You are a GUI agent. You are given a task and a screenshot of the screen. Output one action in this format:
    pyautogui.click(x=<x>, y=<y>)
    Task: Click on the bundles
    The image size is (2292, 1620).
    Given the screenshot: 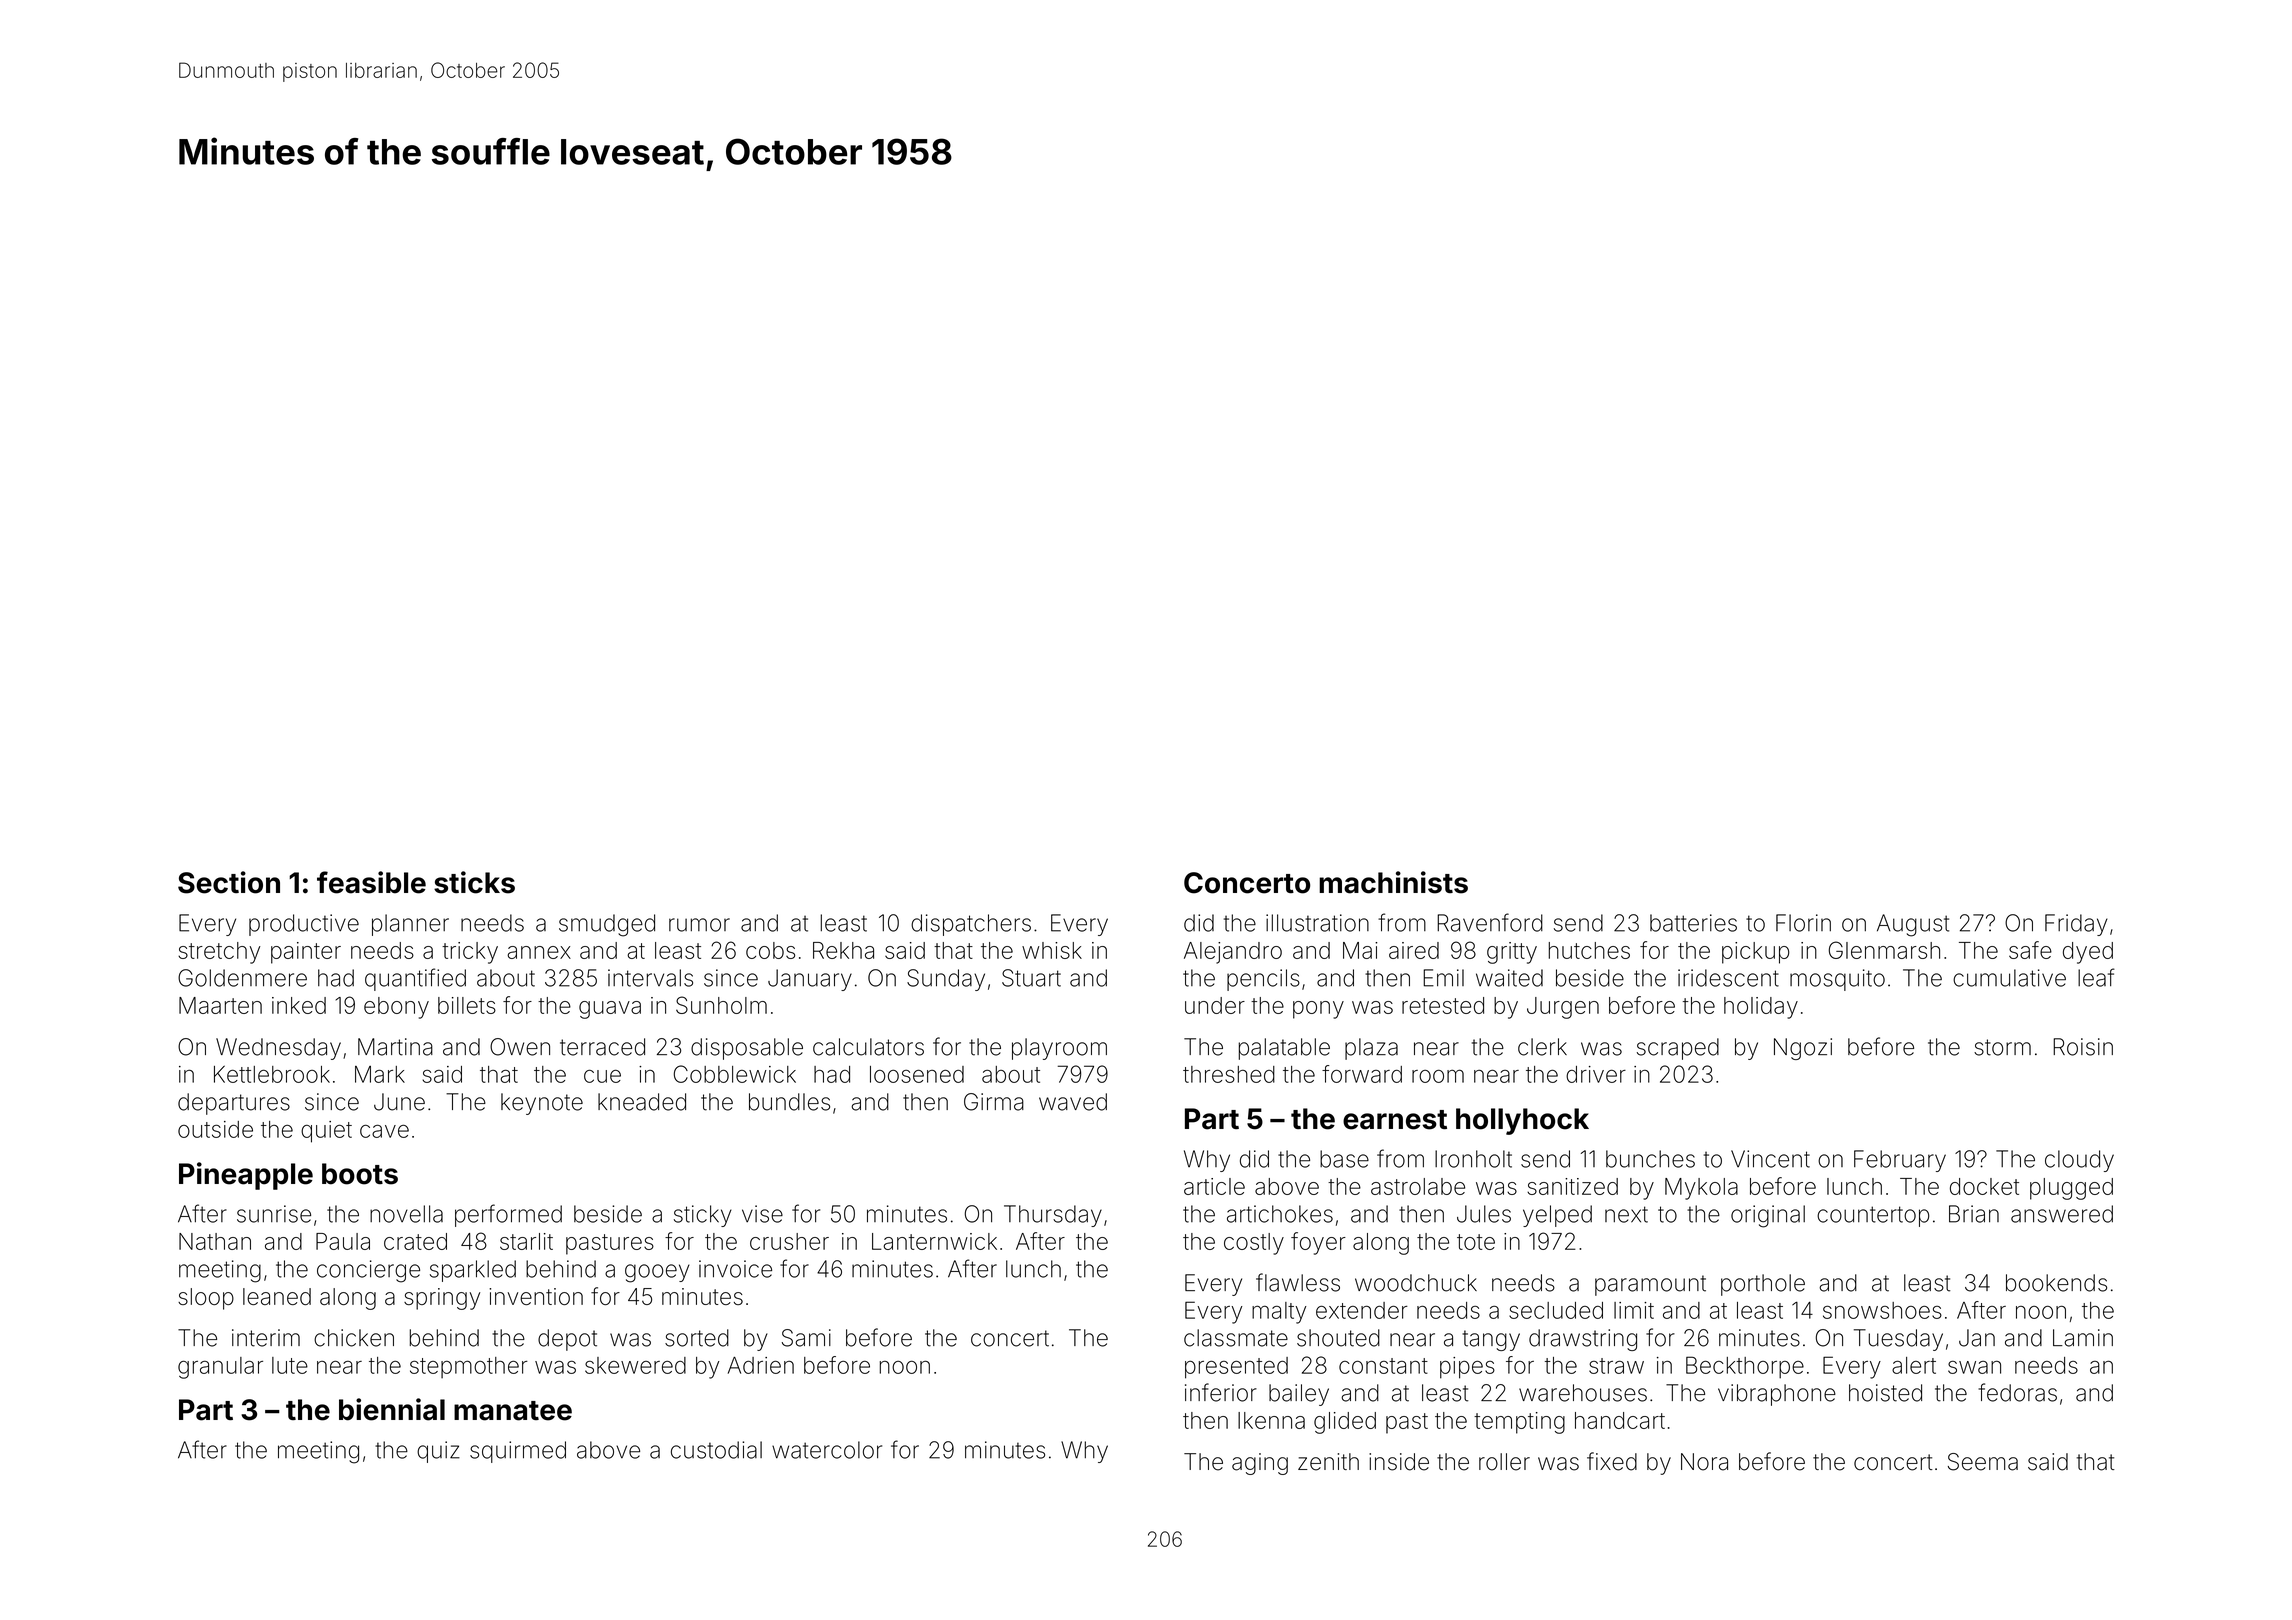 What is the action you would take?
    pyautogui.click(x=789, y=1102)
